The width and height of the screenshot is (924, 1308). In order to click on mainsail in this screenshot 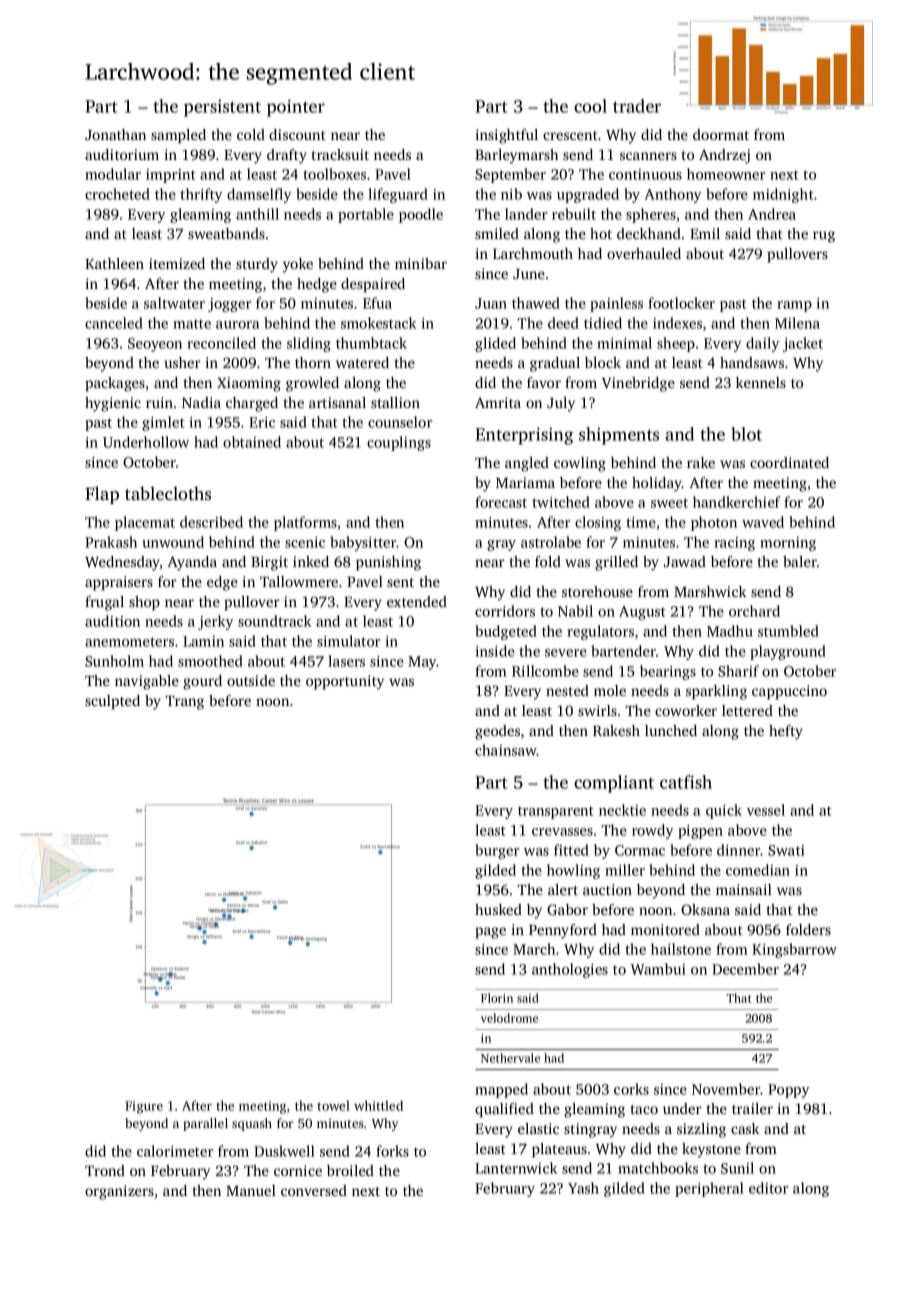, I will do `click(744, 889)`.
